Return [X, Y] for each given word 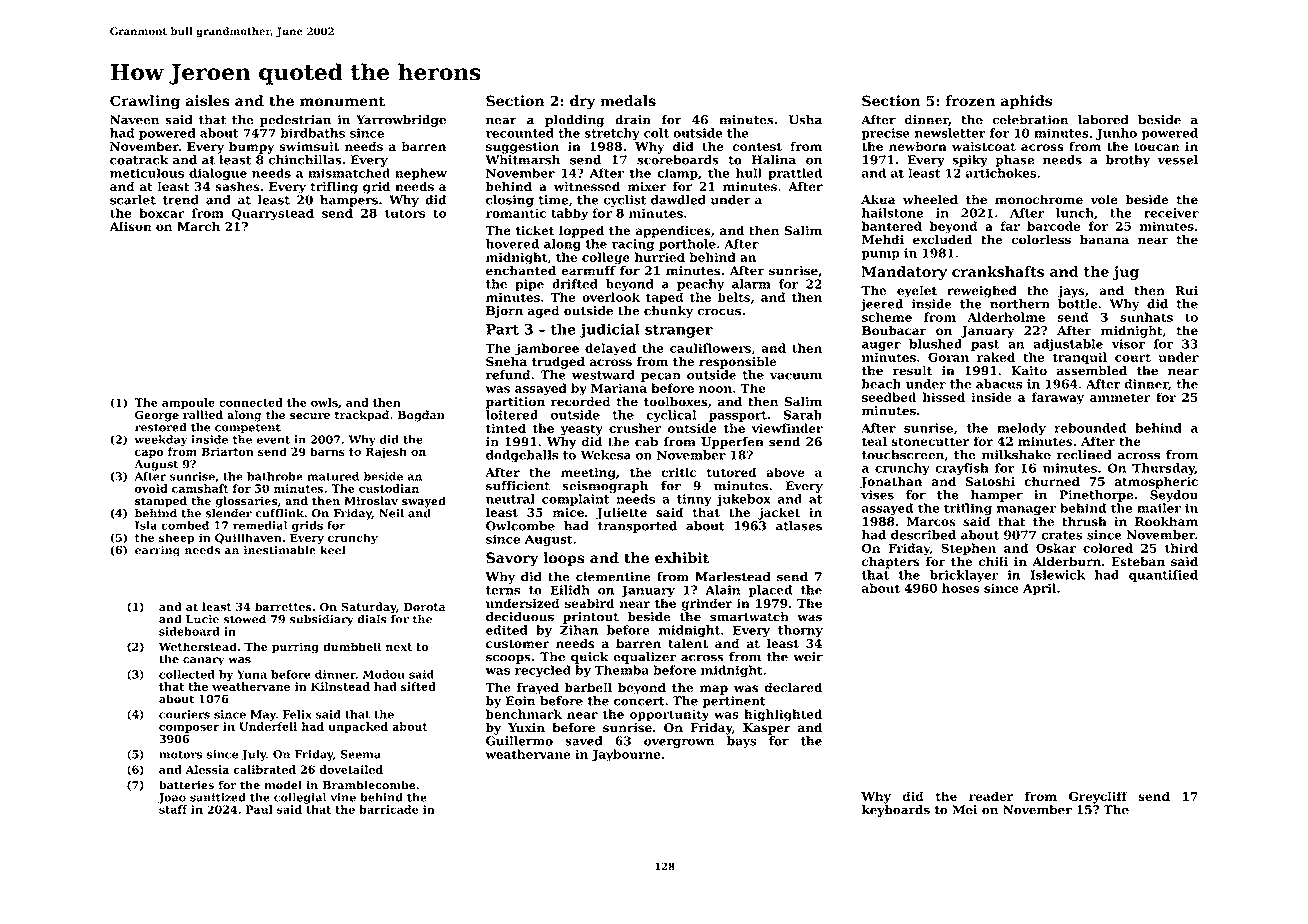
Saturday [368, 608]
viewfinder [787, 428]
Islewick [1057, 575]
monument [342, 101]
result [912, 371]
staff [173, 809]
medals [628, 101]
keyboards [896, 811]
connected [251, 402]
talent [688, 643]
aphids [1026, 102]
